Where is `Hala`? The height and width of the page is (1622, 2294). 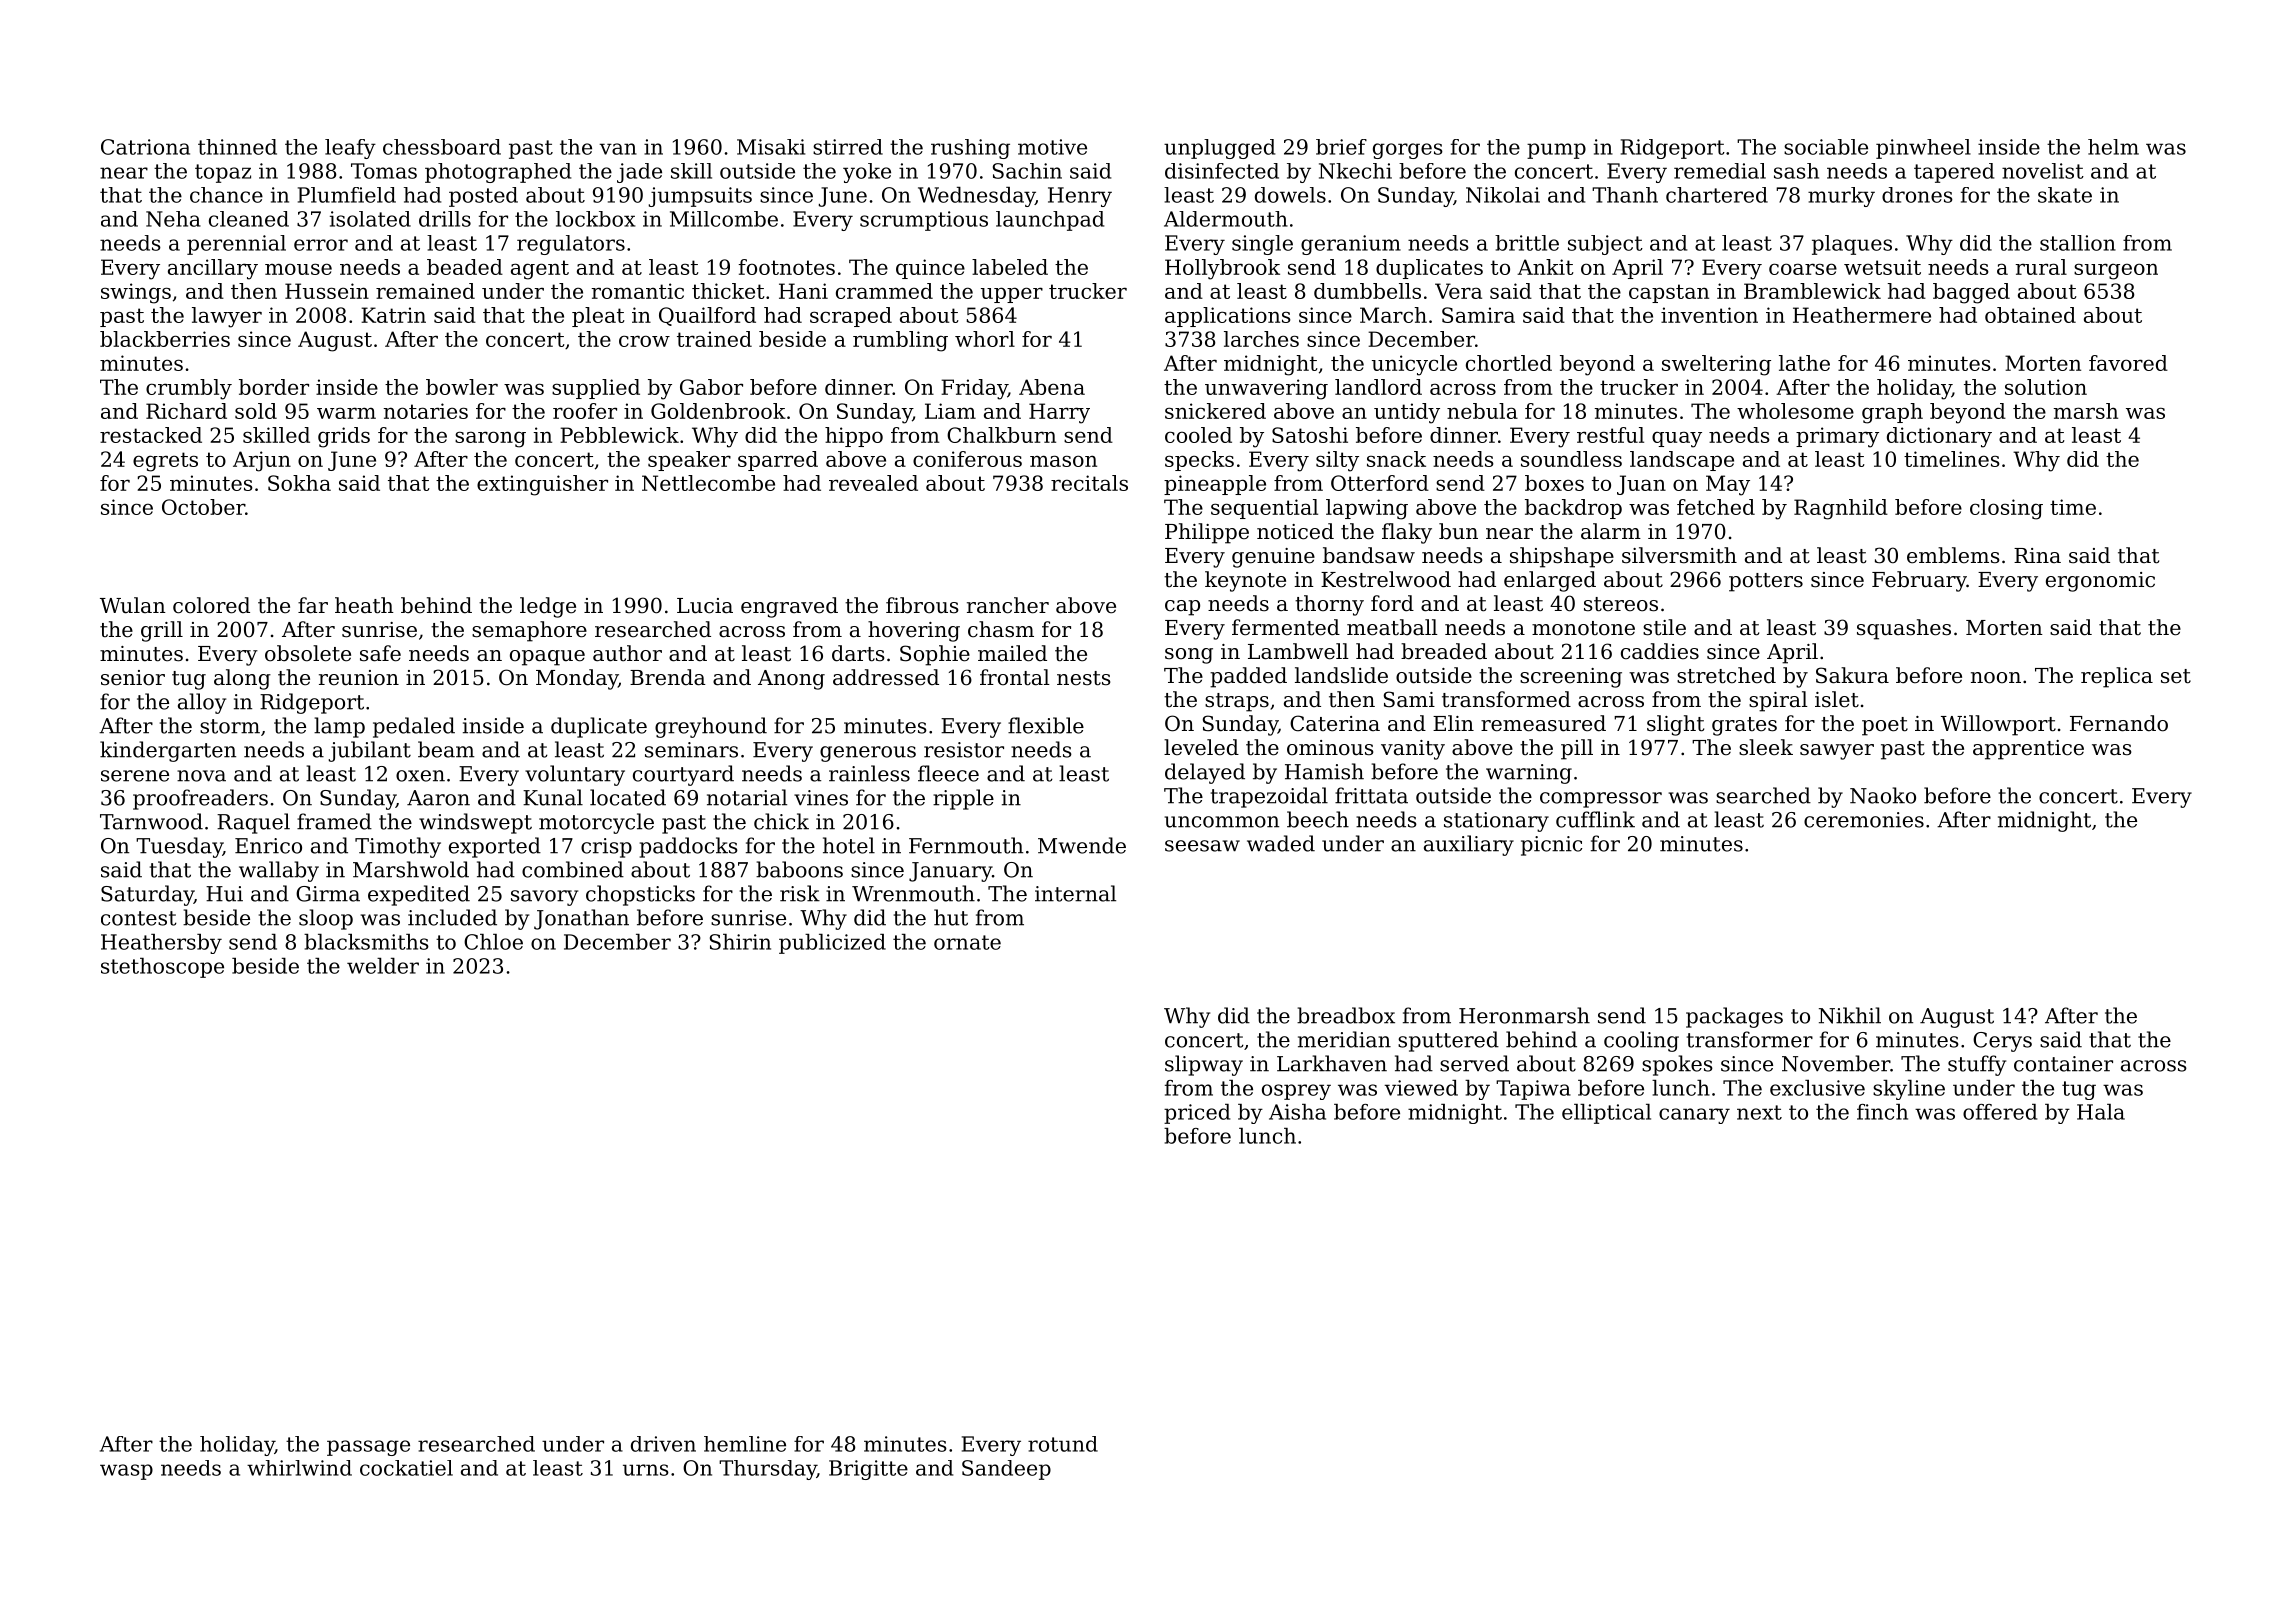 Hala is located at coordinates (2101, 1112).
